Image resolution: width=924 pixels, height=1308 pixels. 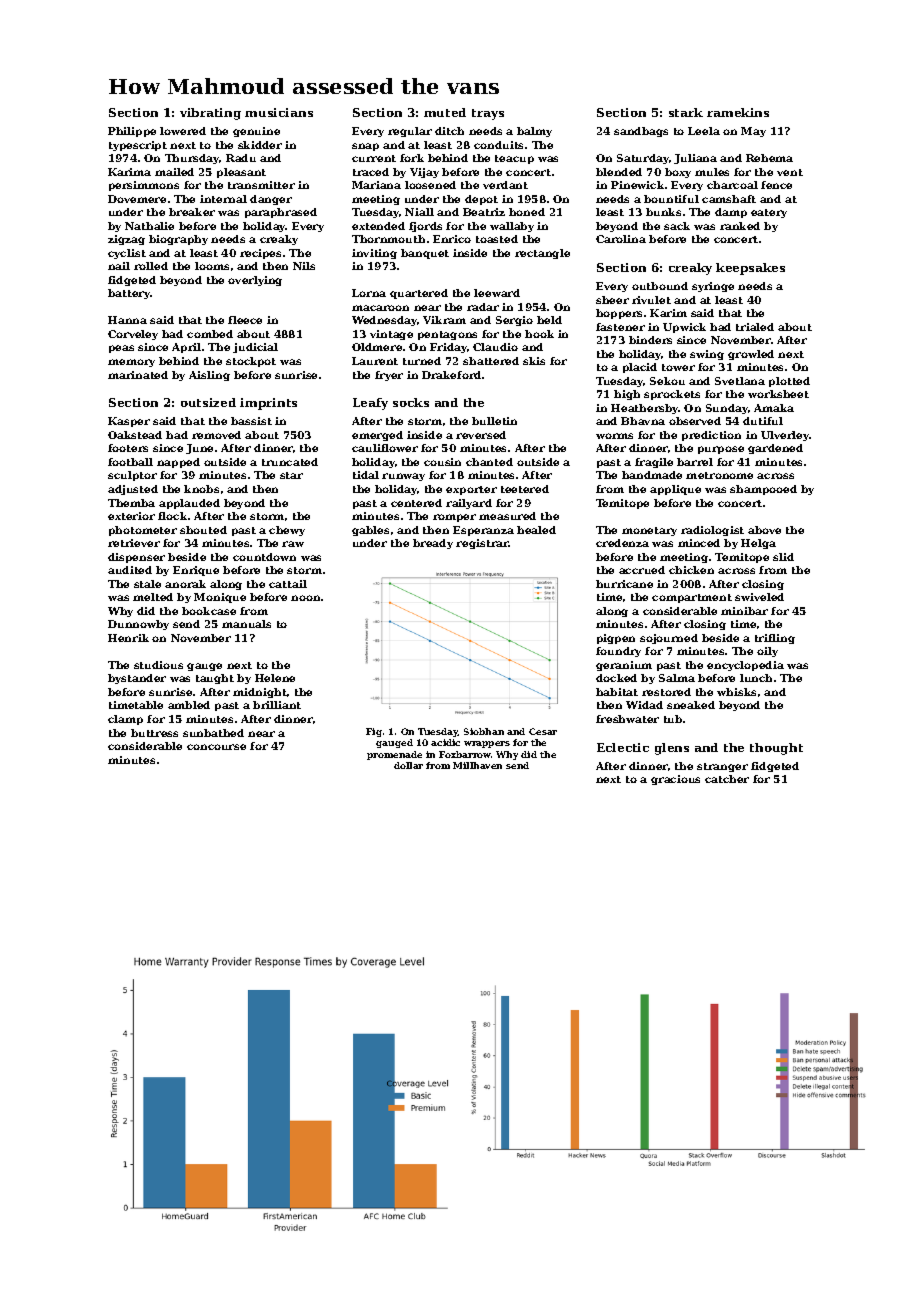 What do you see at coordinates (719, 475) in the screenshot?
I see `metronome` at bounding box center [719, 475].
